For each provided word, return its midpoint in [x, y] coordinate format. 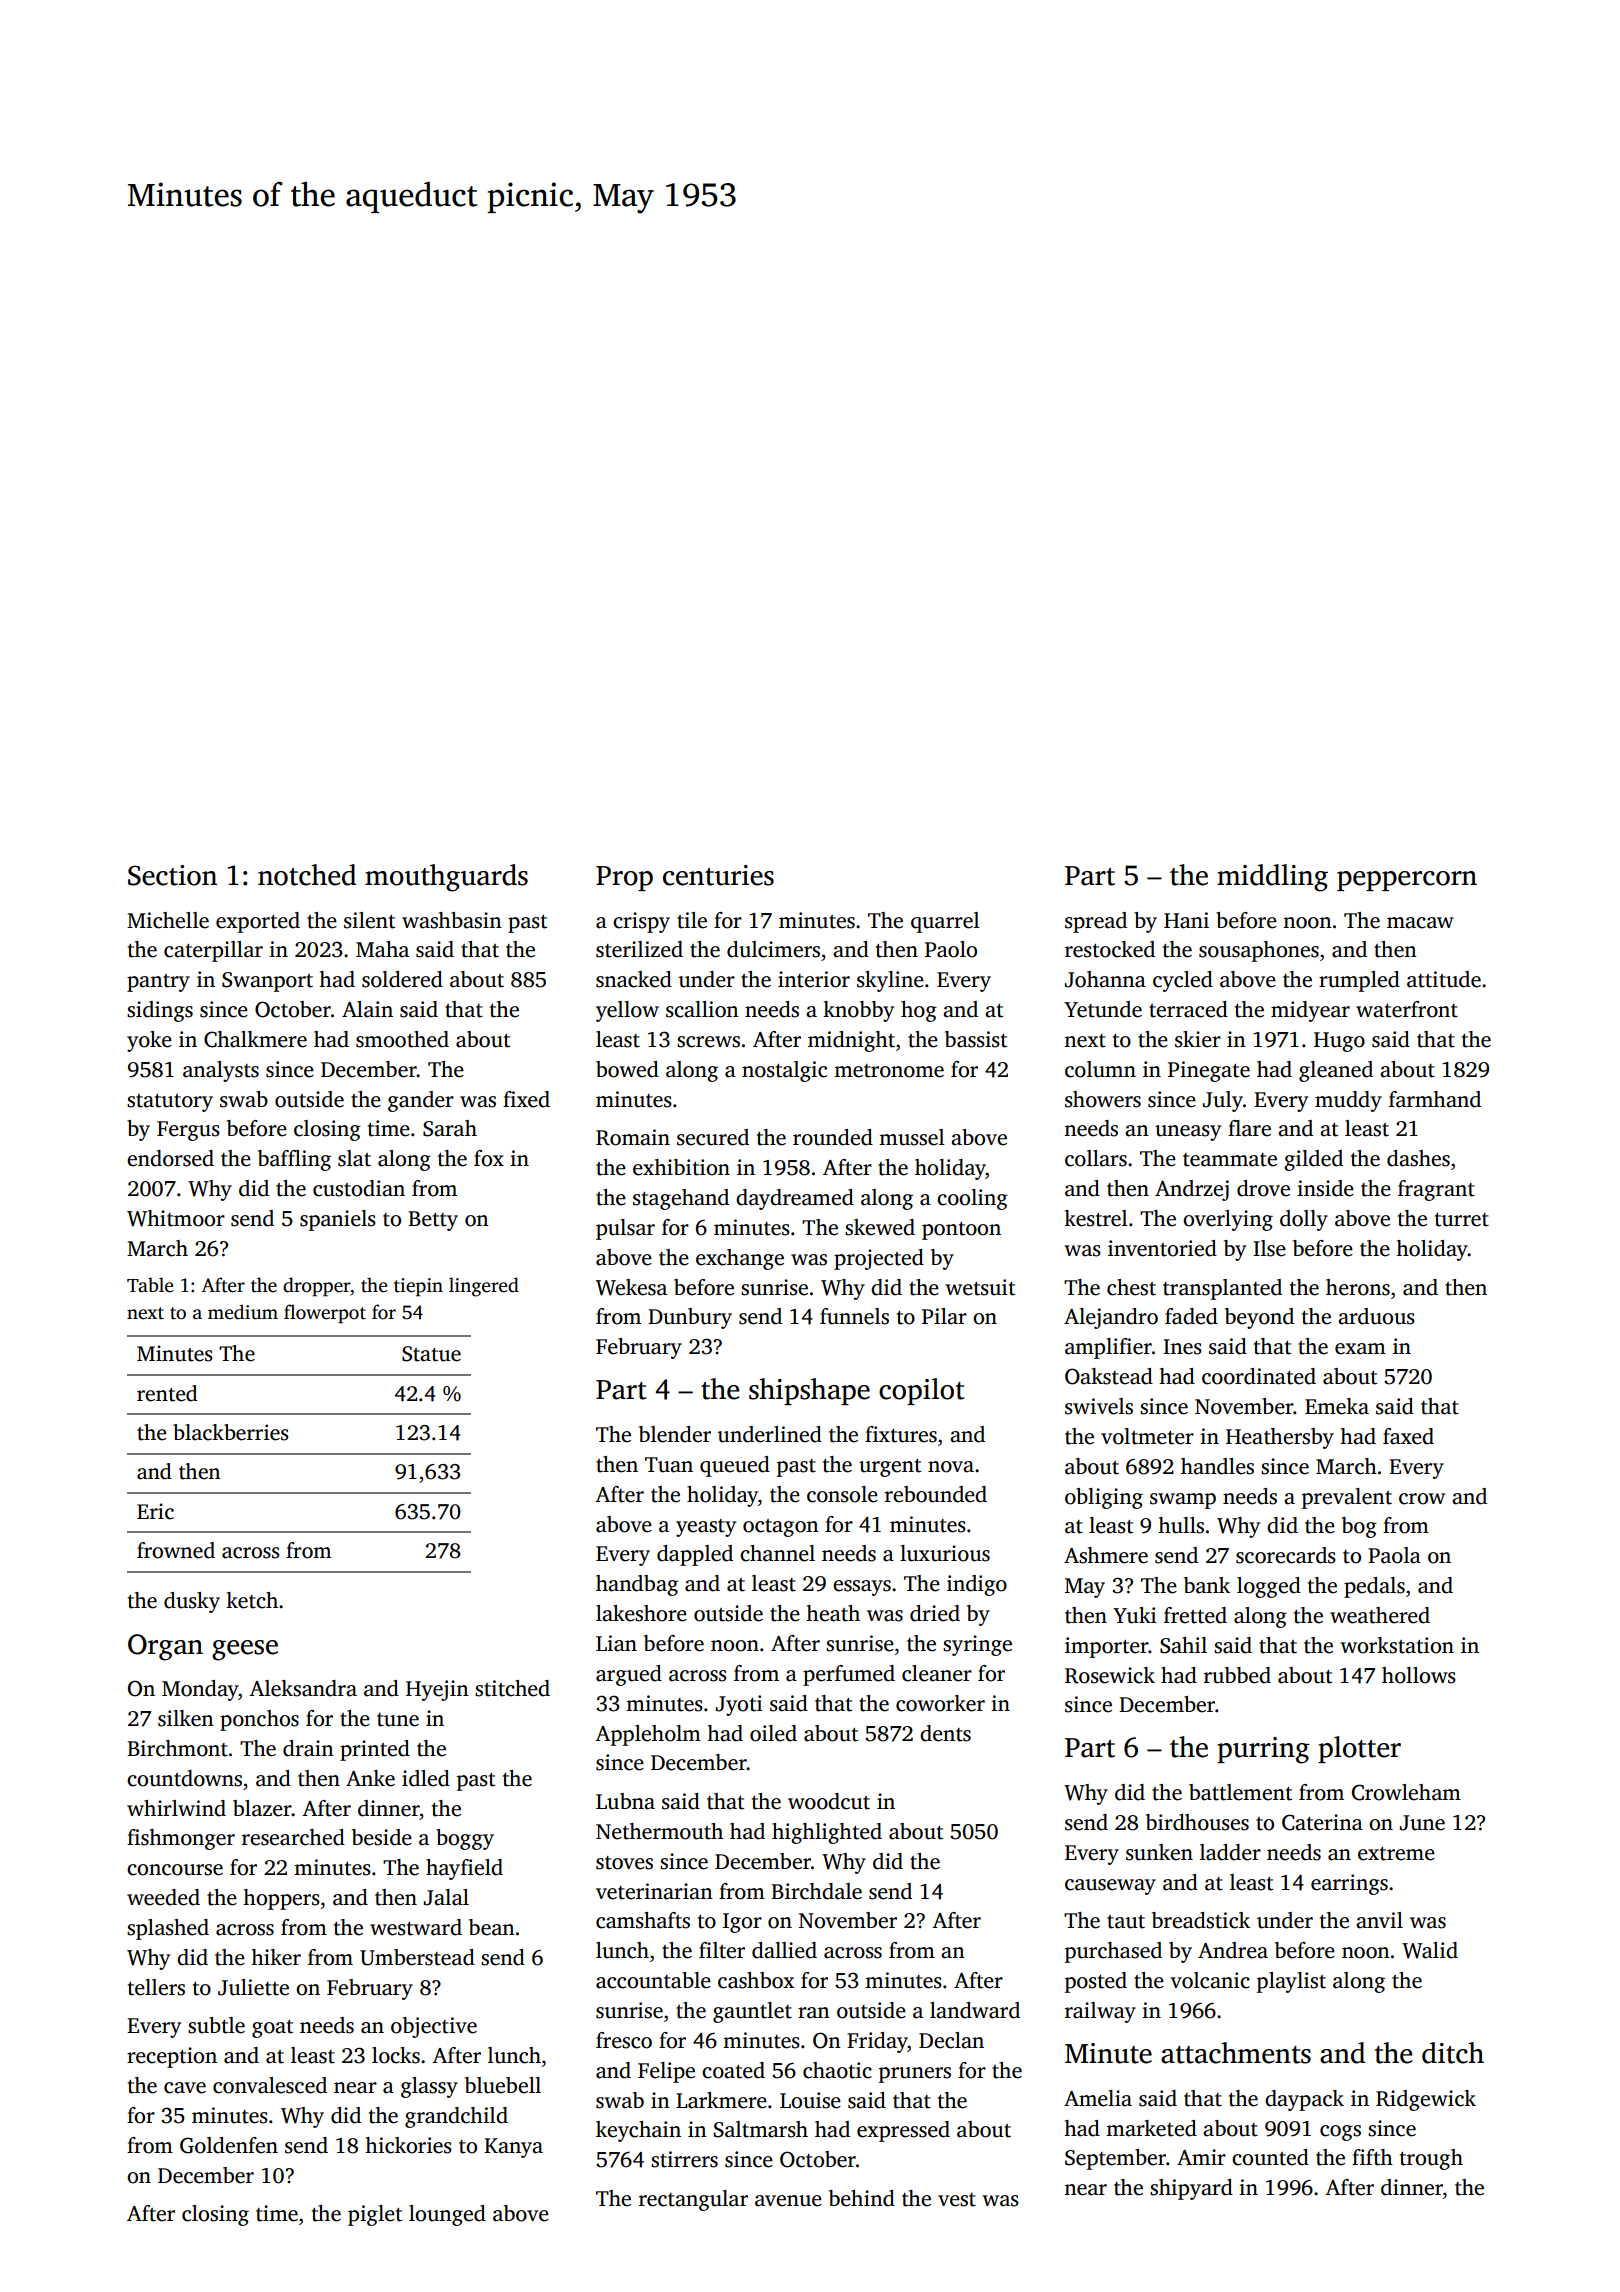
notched [307, 875]
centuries [718, 875]
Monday [200, 1690]
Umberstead [417, 1957]
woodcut [829, 1801]
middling [1272, 878]
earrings [1349, 1884]
